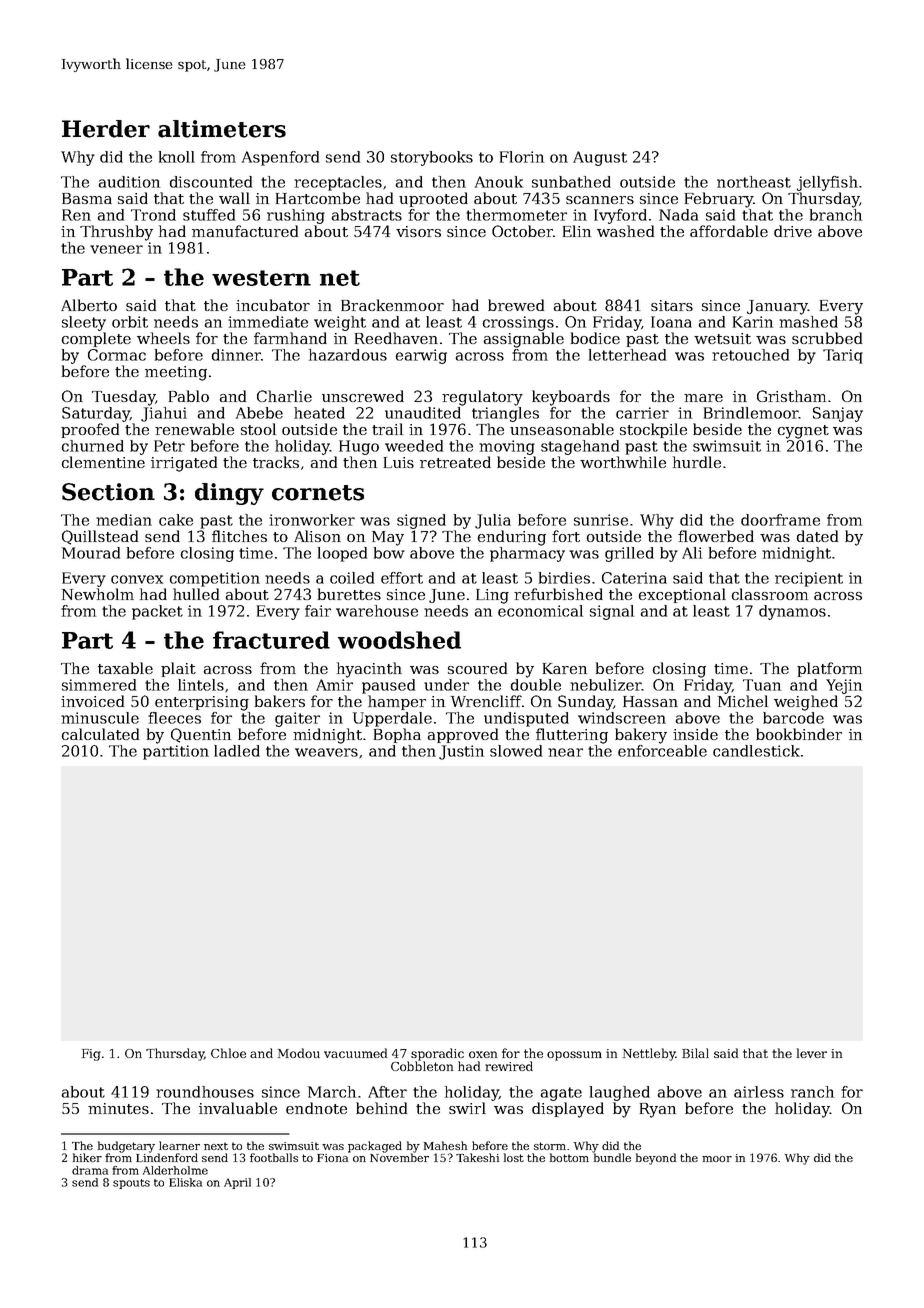 The image size is (924, 1308). What do you see at coordinates (662, 751) in the document?
I see `enforceable` at bounding box center [662, 751].
